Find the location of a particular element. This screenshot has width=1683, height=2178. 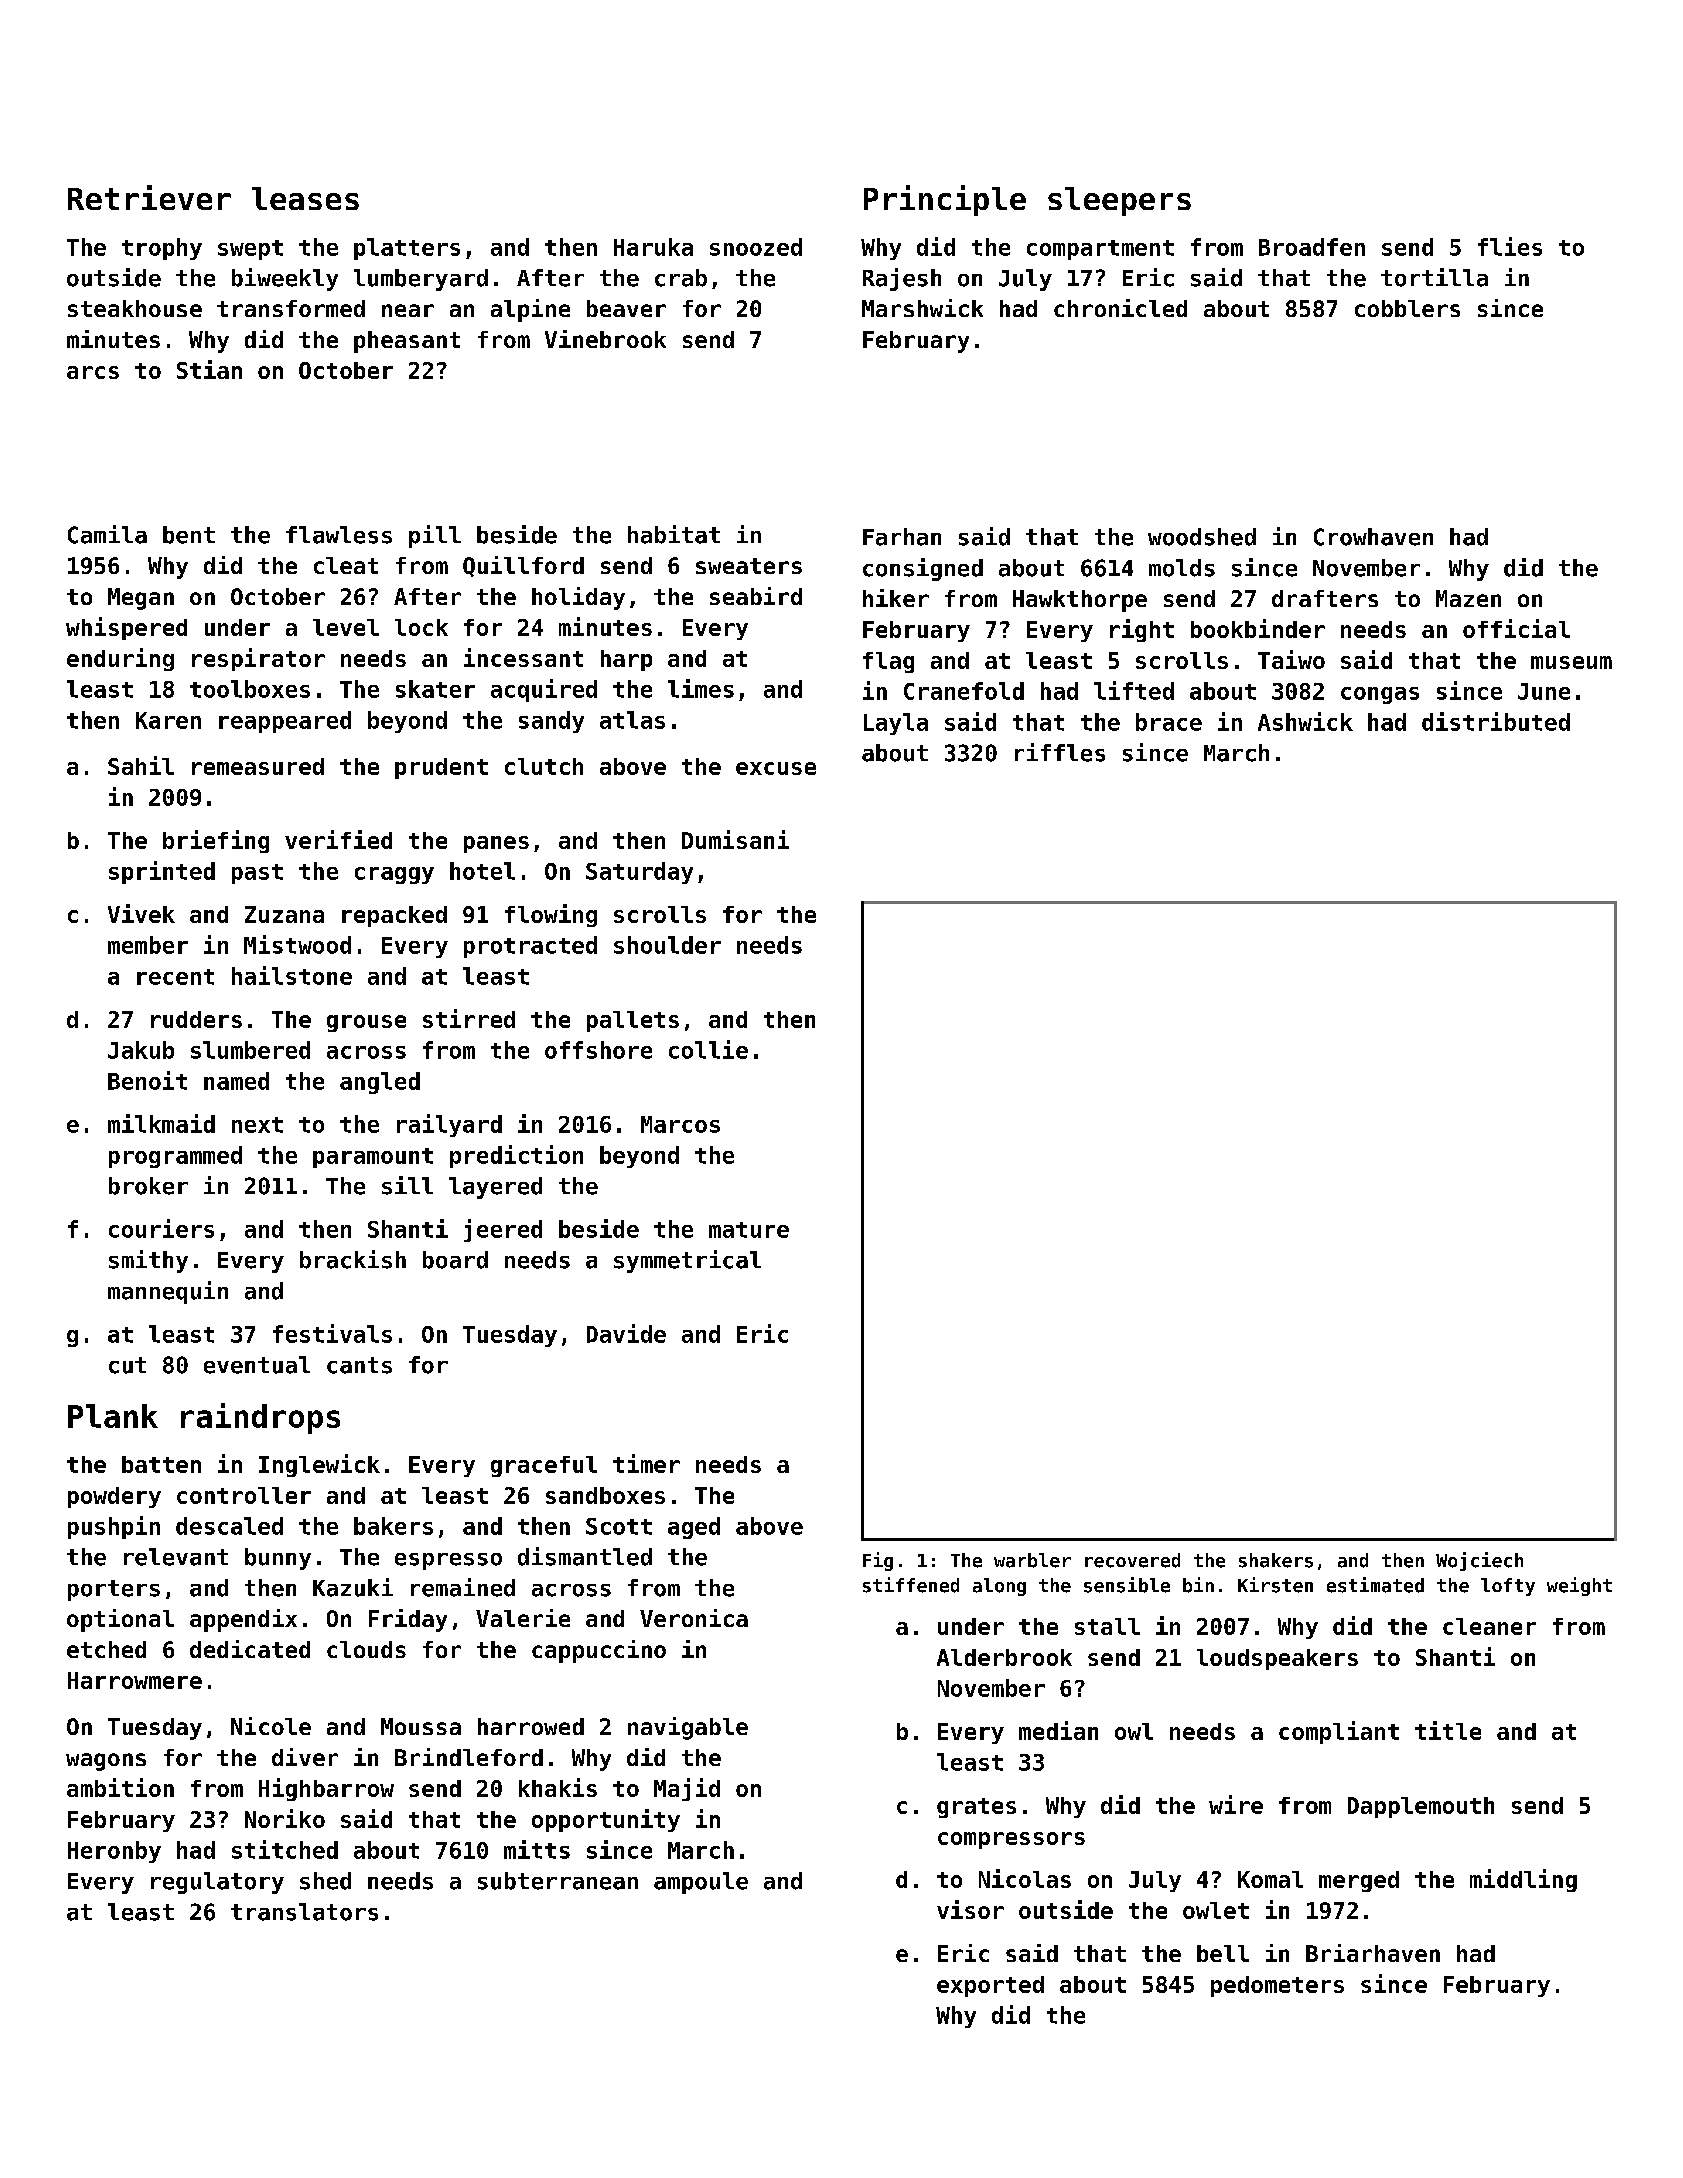

flies is located at coordinates (1510, 246).
